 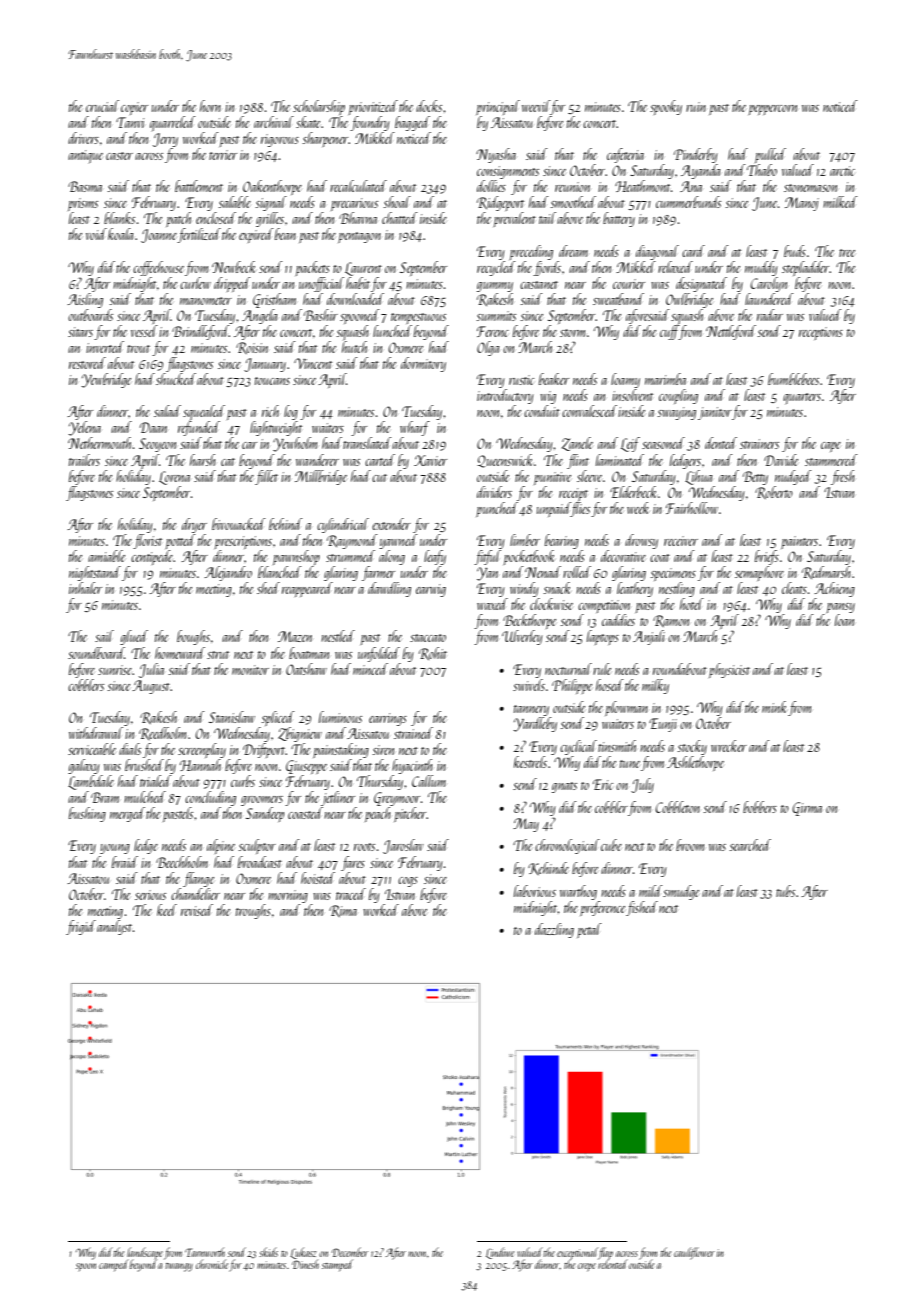 What do you see at coordinates (807, 809) in the page?
I see `Girma` at bounding box center [807, 809].
